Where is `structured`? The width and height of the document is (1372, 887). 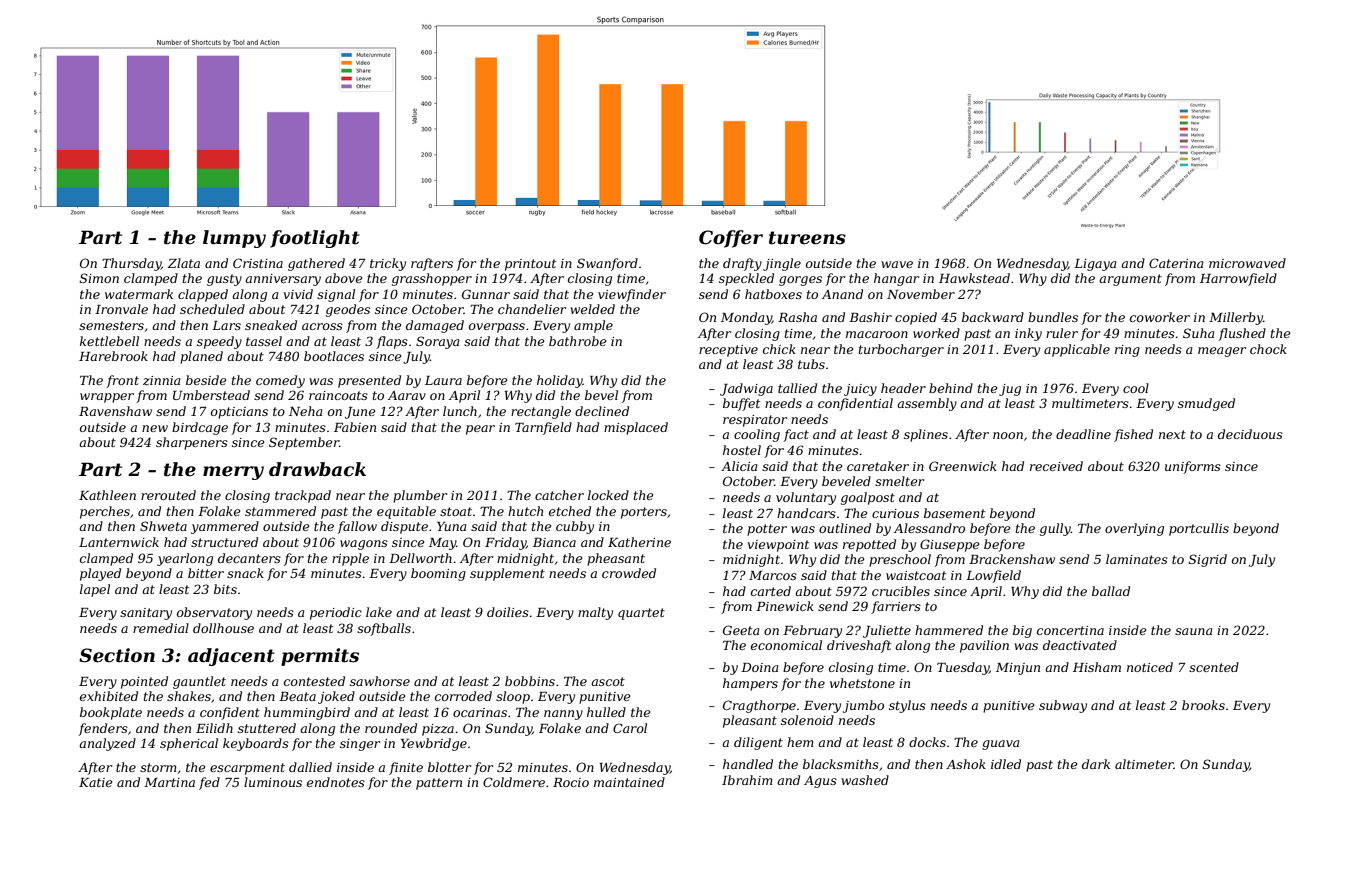
structured is located at coordinates (224, 542).
